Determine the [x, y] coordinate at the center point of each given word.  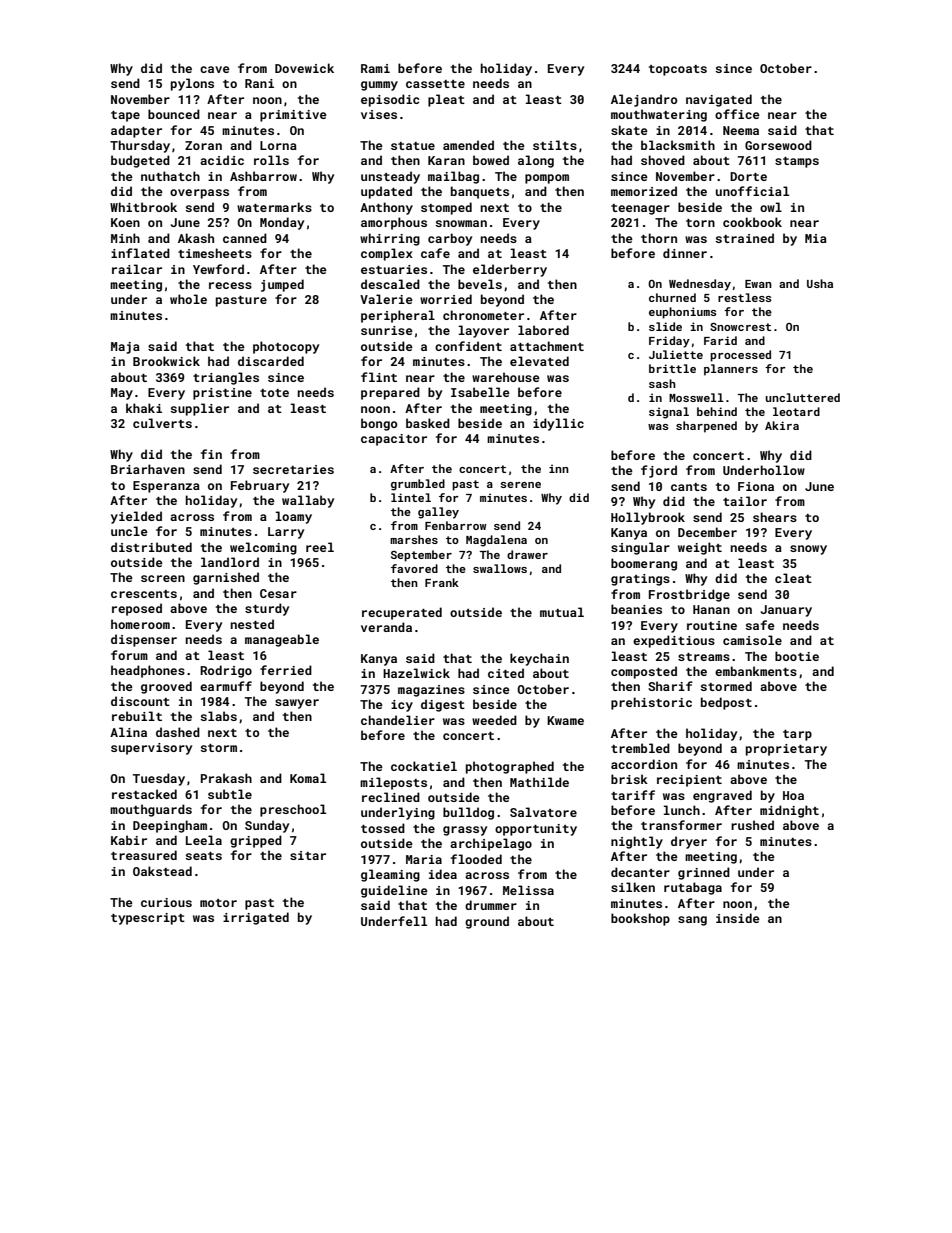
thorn [659, 238]
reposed [137, 609]
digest [443, 705]
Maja [125, 348]
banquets [480, 192]
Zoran [203, 145]
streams [704, 657]
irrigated [256, 918]
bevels [480, 284]
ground [487, 922]
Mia [816, 238]
